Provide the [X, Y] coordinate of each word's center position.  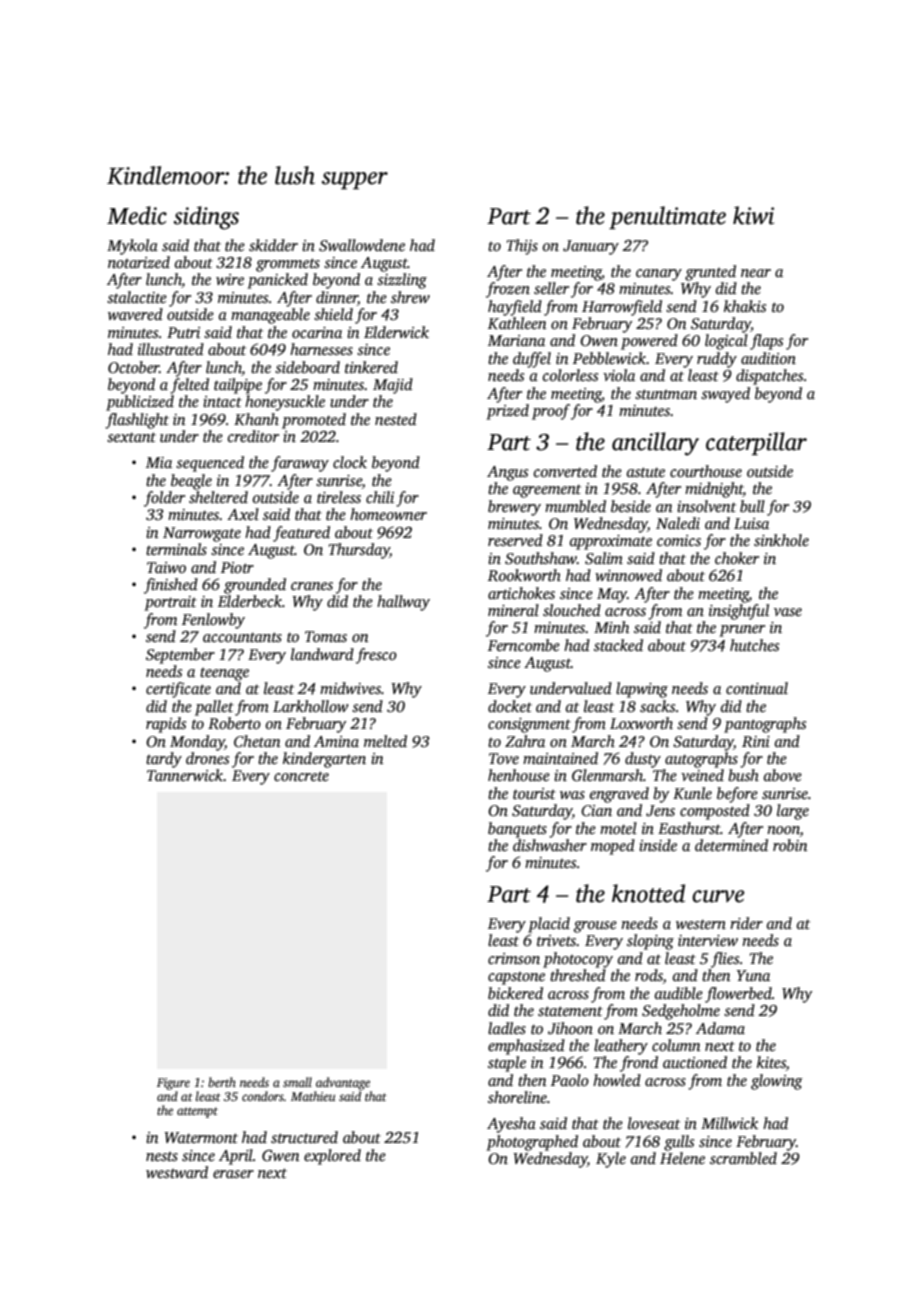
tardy [164, 760]
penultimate [667, 217]
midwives [350, 688]
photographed [532, 1143]
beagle [191, 482]
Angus [507, 473]
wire [230, 279]
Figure [173, 1084]
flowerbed [738, 995]
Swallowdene [362, 245]
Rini [756, 741]
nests [162, 1156]
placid [549, 925]
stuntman [666, 394]
